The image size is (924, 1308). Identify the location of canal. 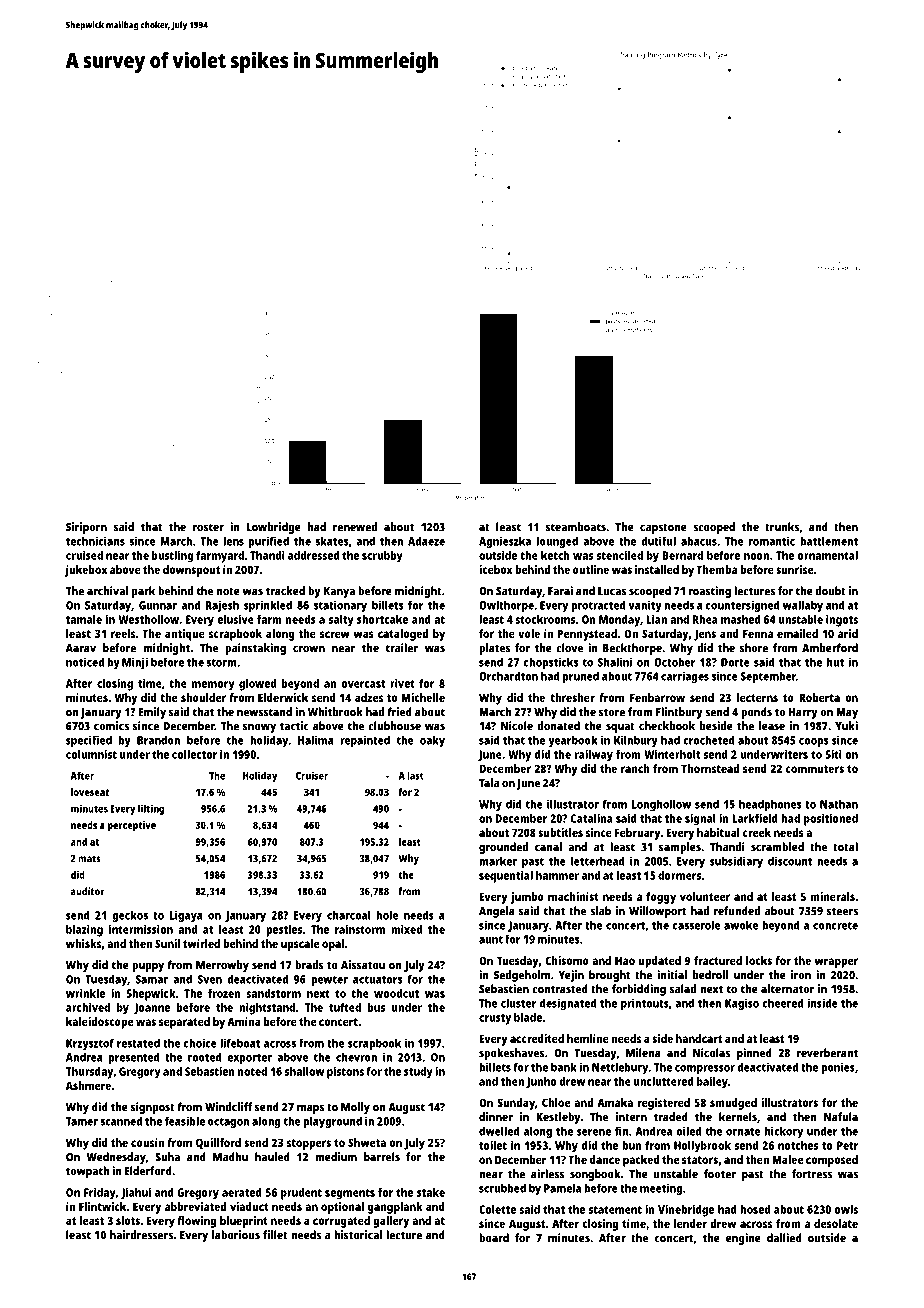
(548, 847).
